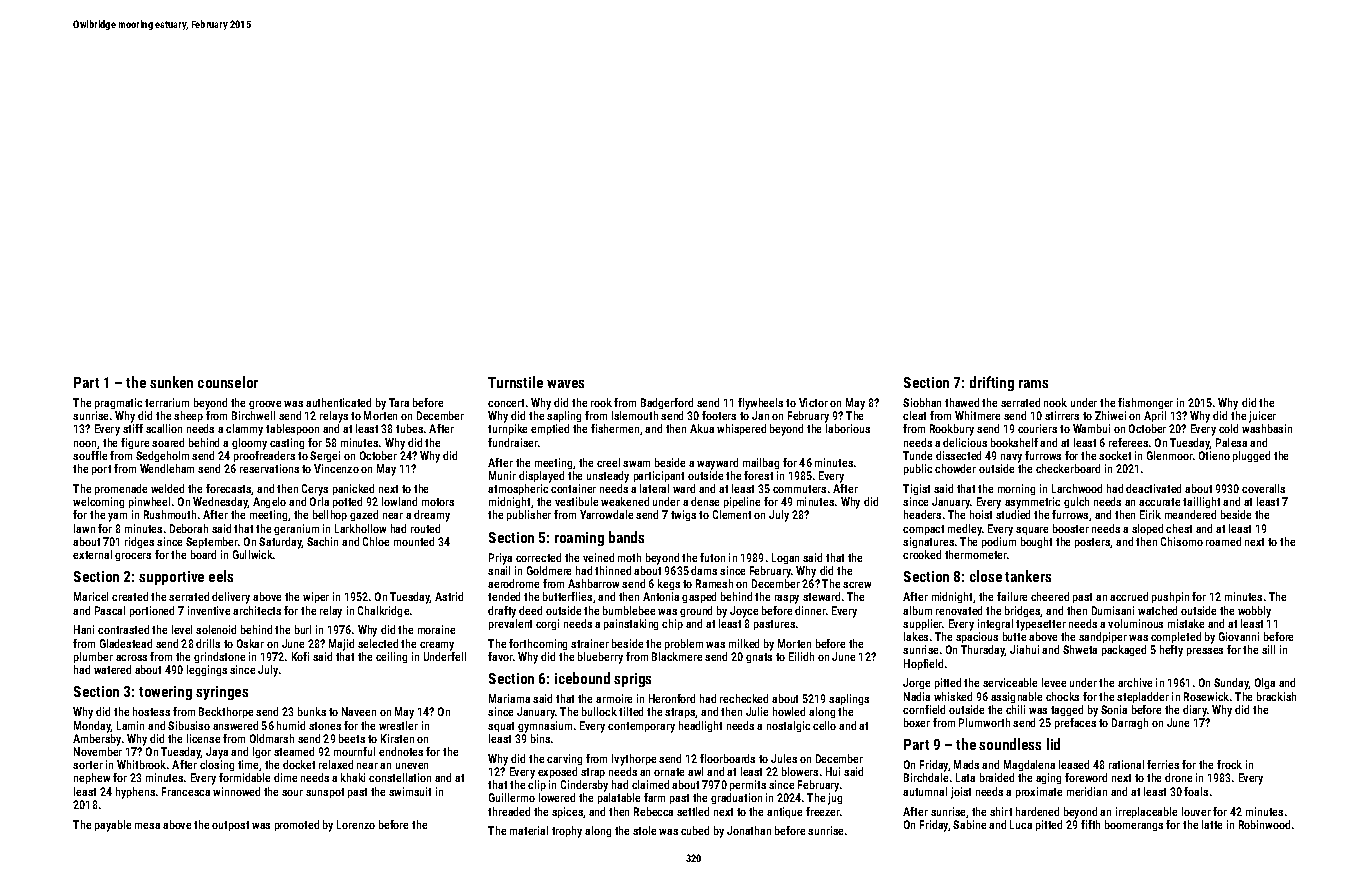 The image size is (1372, 887). Describe the element at coordinates (1062, 415) in the document. I see `stirrers` at that location.
